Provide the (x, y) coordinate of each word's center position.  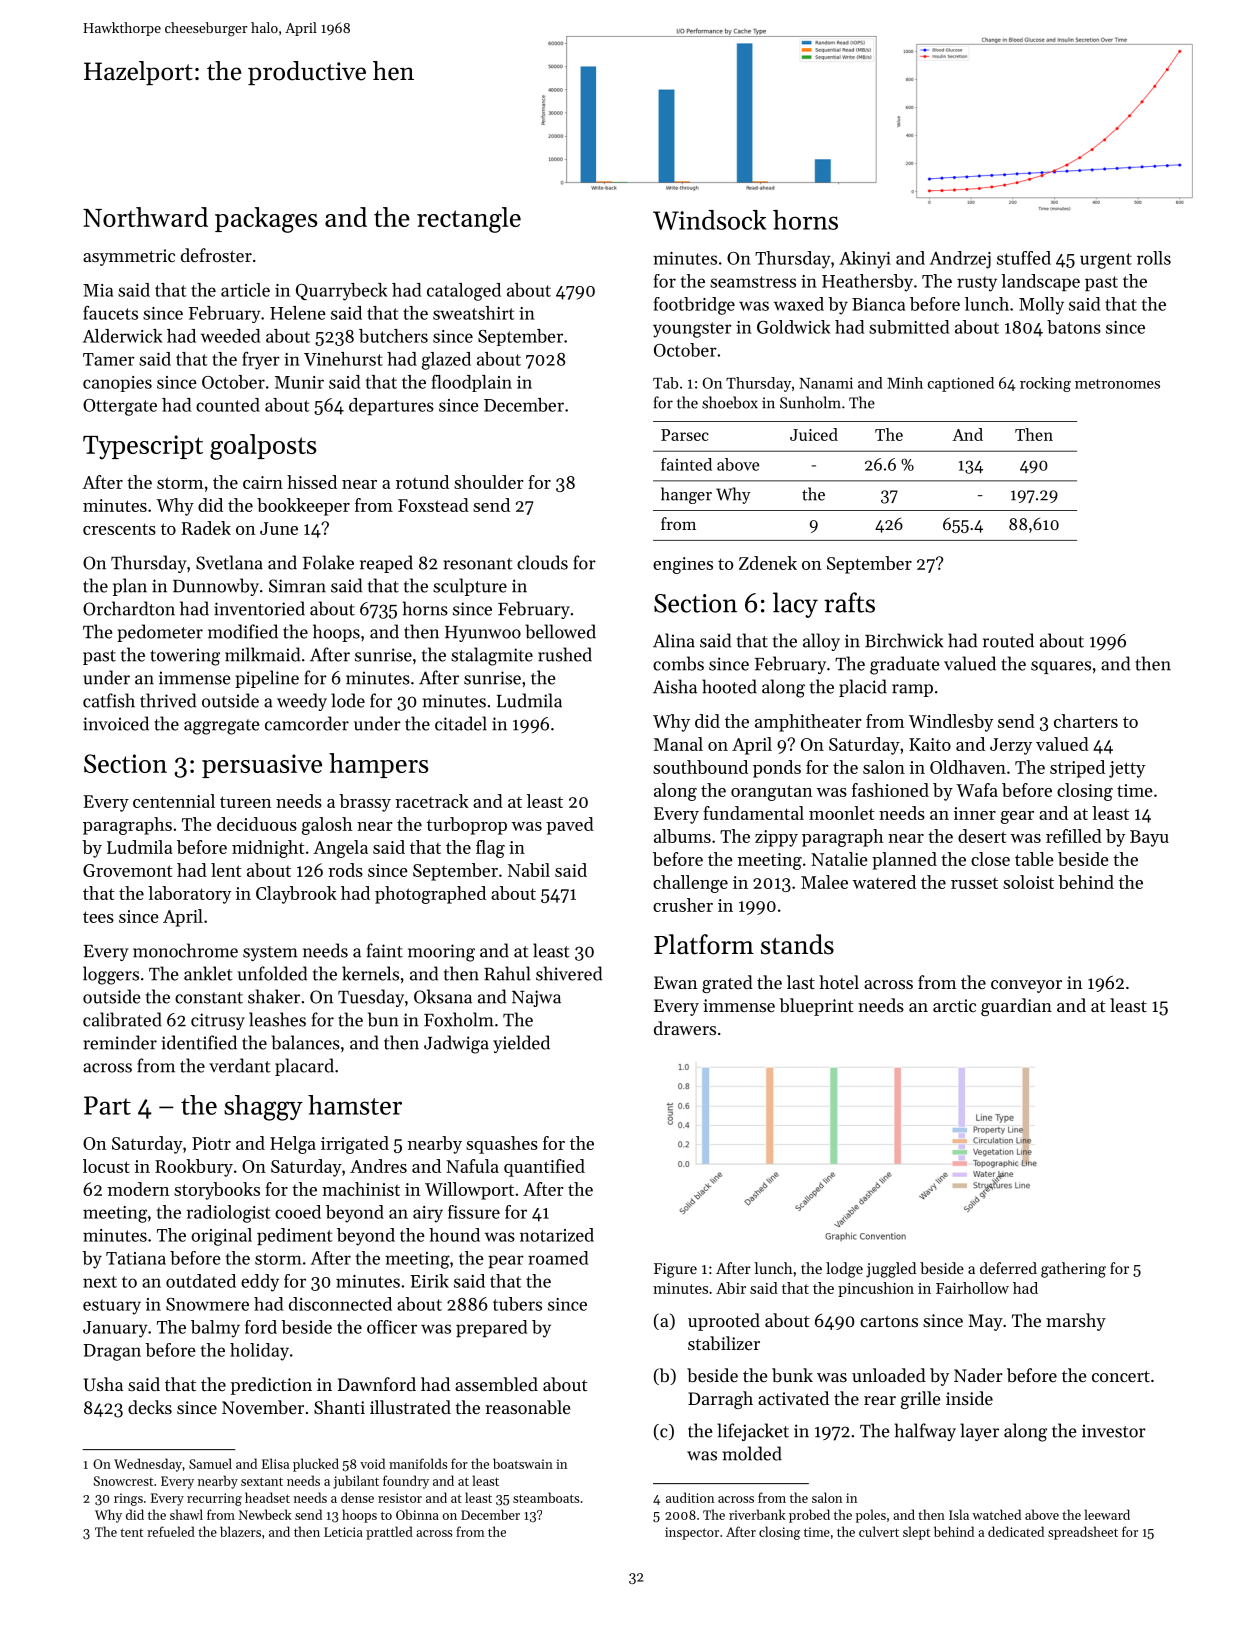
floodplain (472, 383)
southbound (700, 767)
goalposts (263, 447)
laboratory (189, 895)
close (990, 859)
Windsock (709, 220)
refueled (171, 1531)
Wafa (977, 790)
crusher (683, 905)
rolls (1154, 258)
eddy (260, 1283)
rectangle (469, 220)
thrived (168, 700)
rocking (1045, 384)
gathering (1073, 1270)
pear (506, 1261)
